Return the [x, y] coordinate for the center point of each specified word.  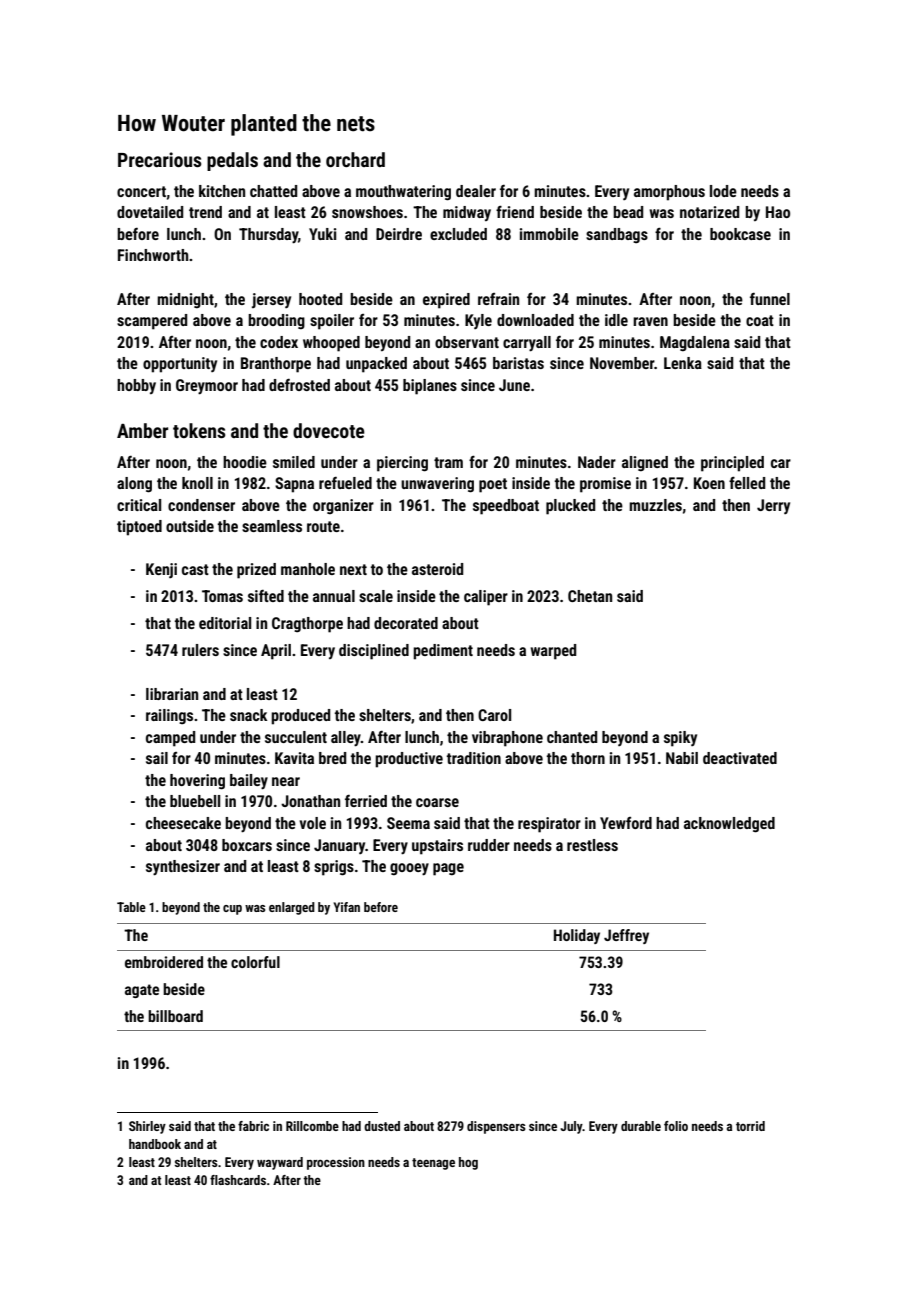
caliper [486, 598]
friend [515, 211]
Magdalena [695, 344]
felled [747, 482]
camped [170, 739]
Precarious [160, 159]
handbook [155, 1144]
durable [641, 1126]
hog [468, 1163]
